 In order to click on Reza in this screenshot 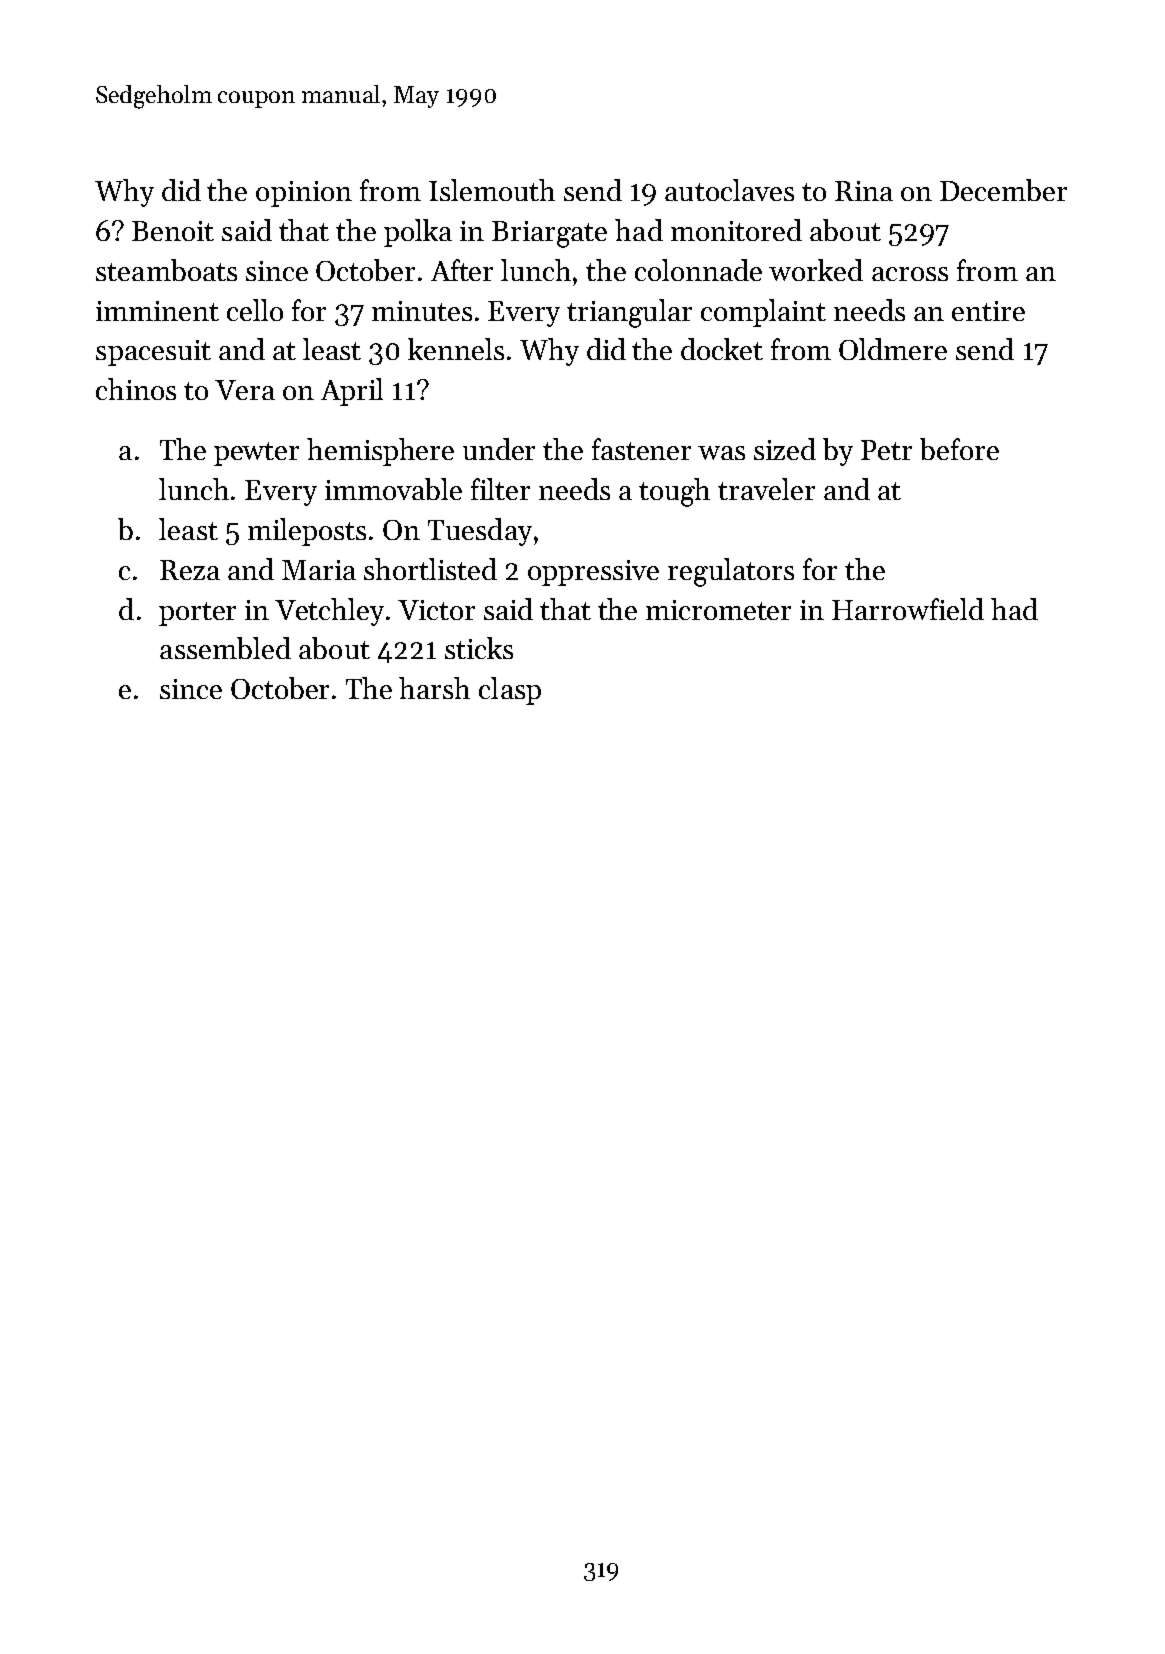, I will do `click(190, 570)`.
